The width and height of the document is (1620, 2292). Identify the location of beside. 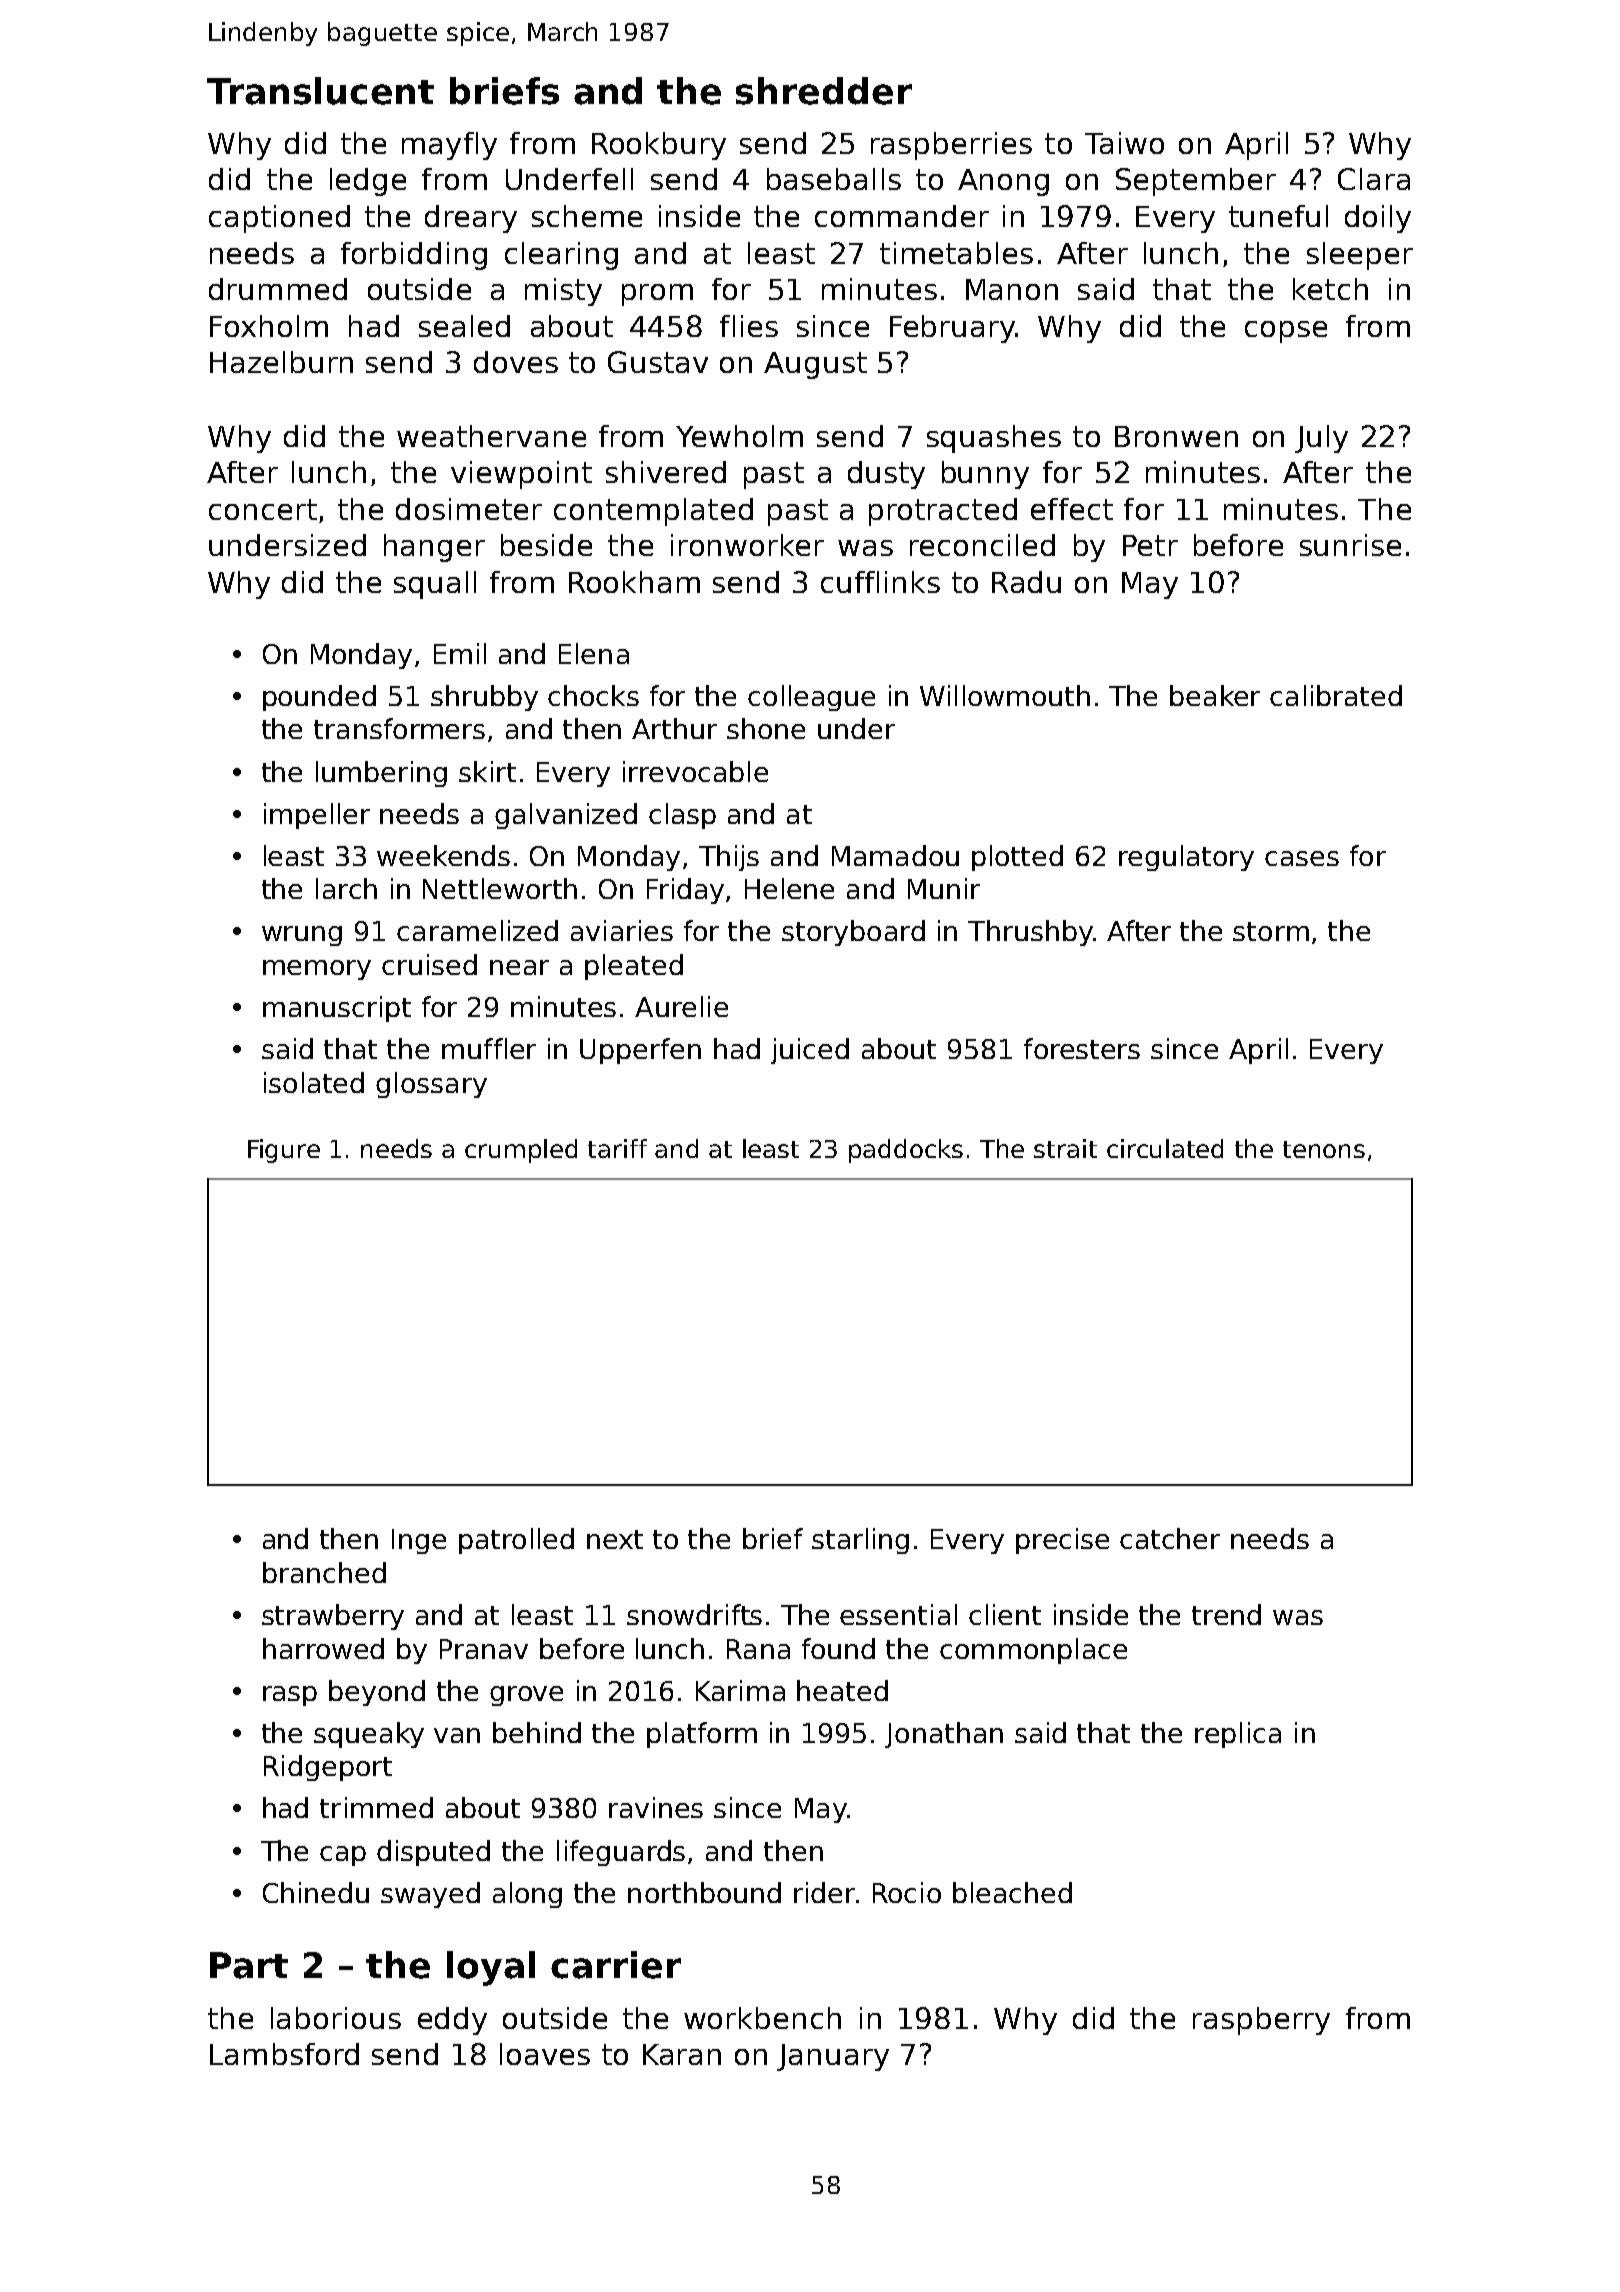
(546, 545).
